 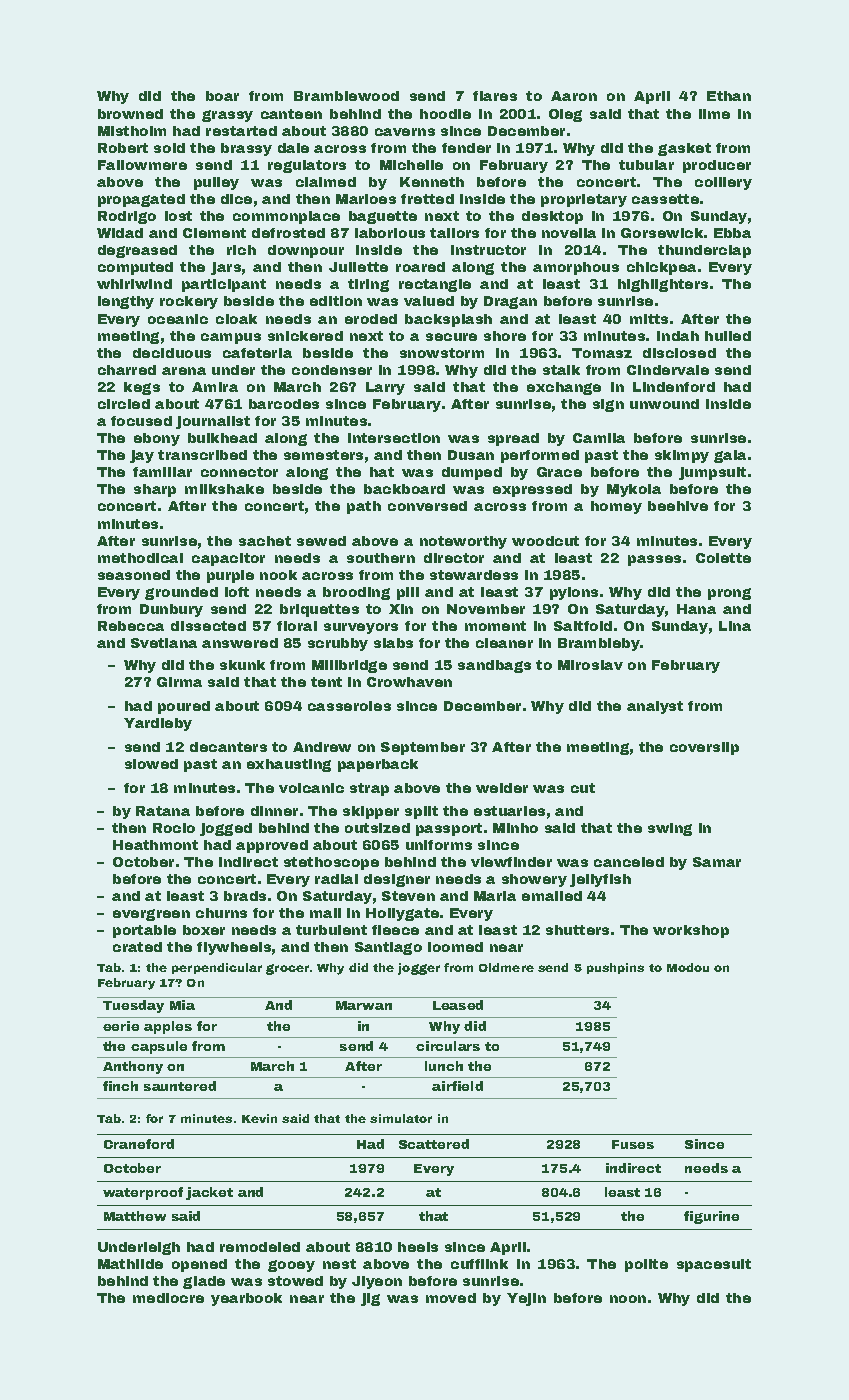 I want to click on sewed, so click(x=321, y=541).
